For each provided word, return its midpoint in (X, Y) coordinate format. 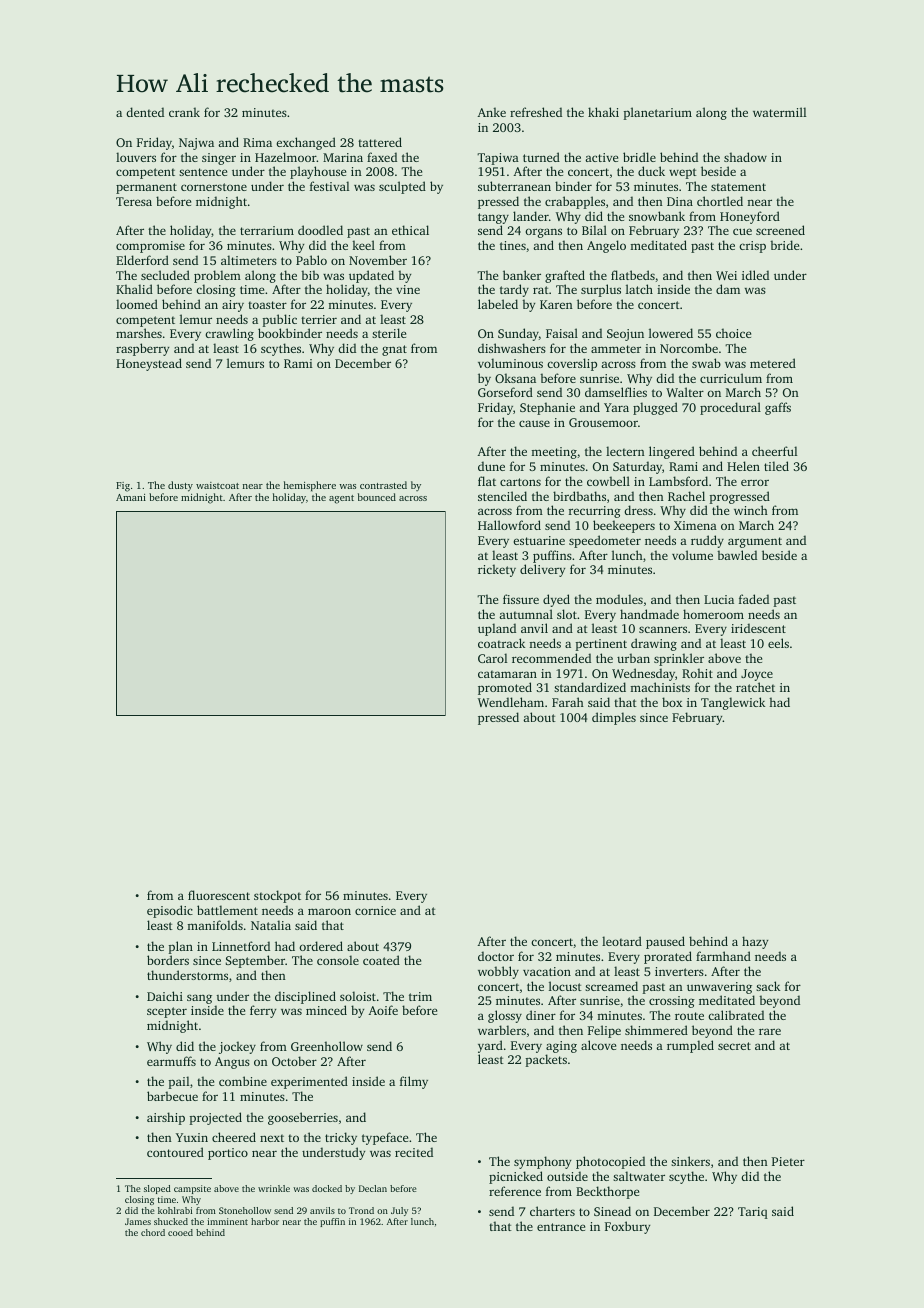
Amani (131, 497)
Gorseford (505, 392)
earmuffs (171, 1061)
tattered (380, 142)
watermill (780, 112)
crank (184, 112)
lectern (625, 451)
